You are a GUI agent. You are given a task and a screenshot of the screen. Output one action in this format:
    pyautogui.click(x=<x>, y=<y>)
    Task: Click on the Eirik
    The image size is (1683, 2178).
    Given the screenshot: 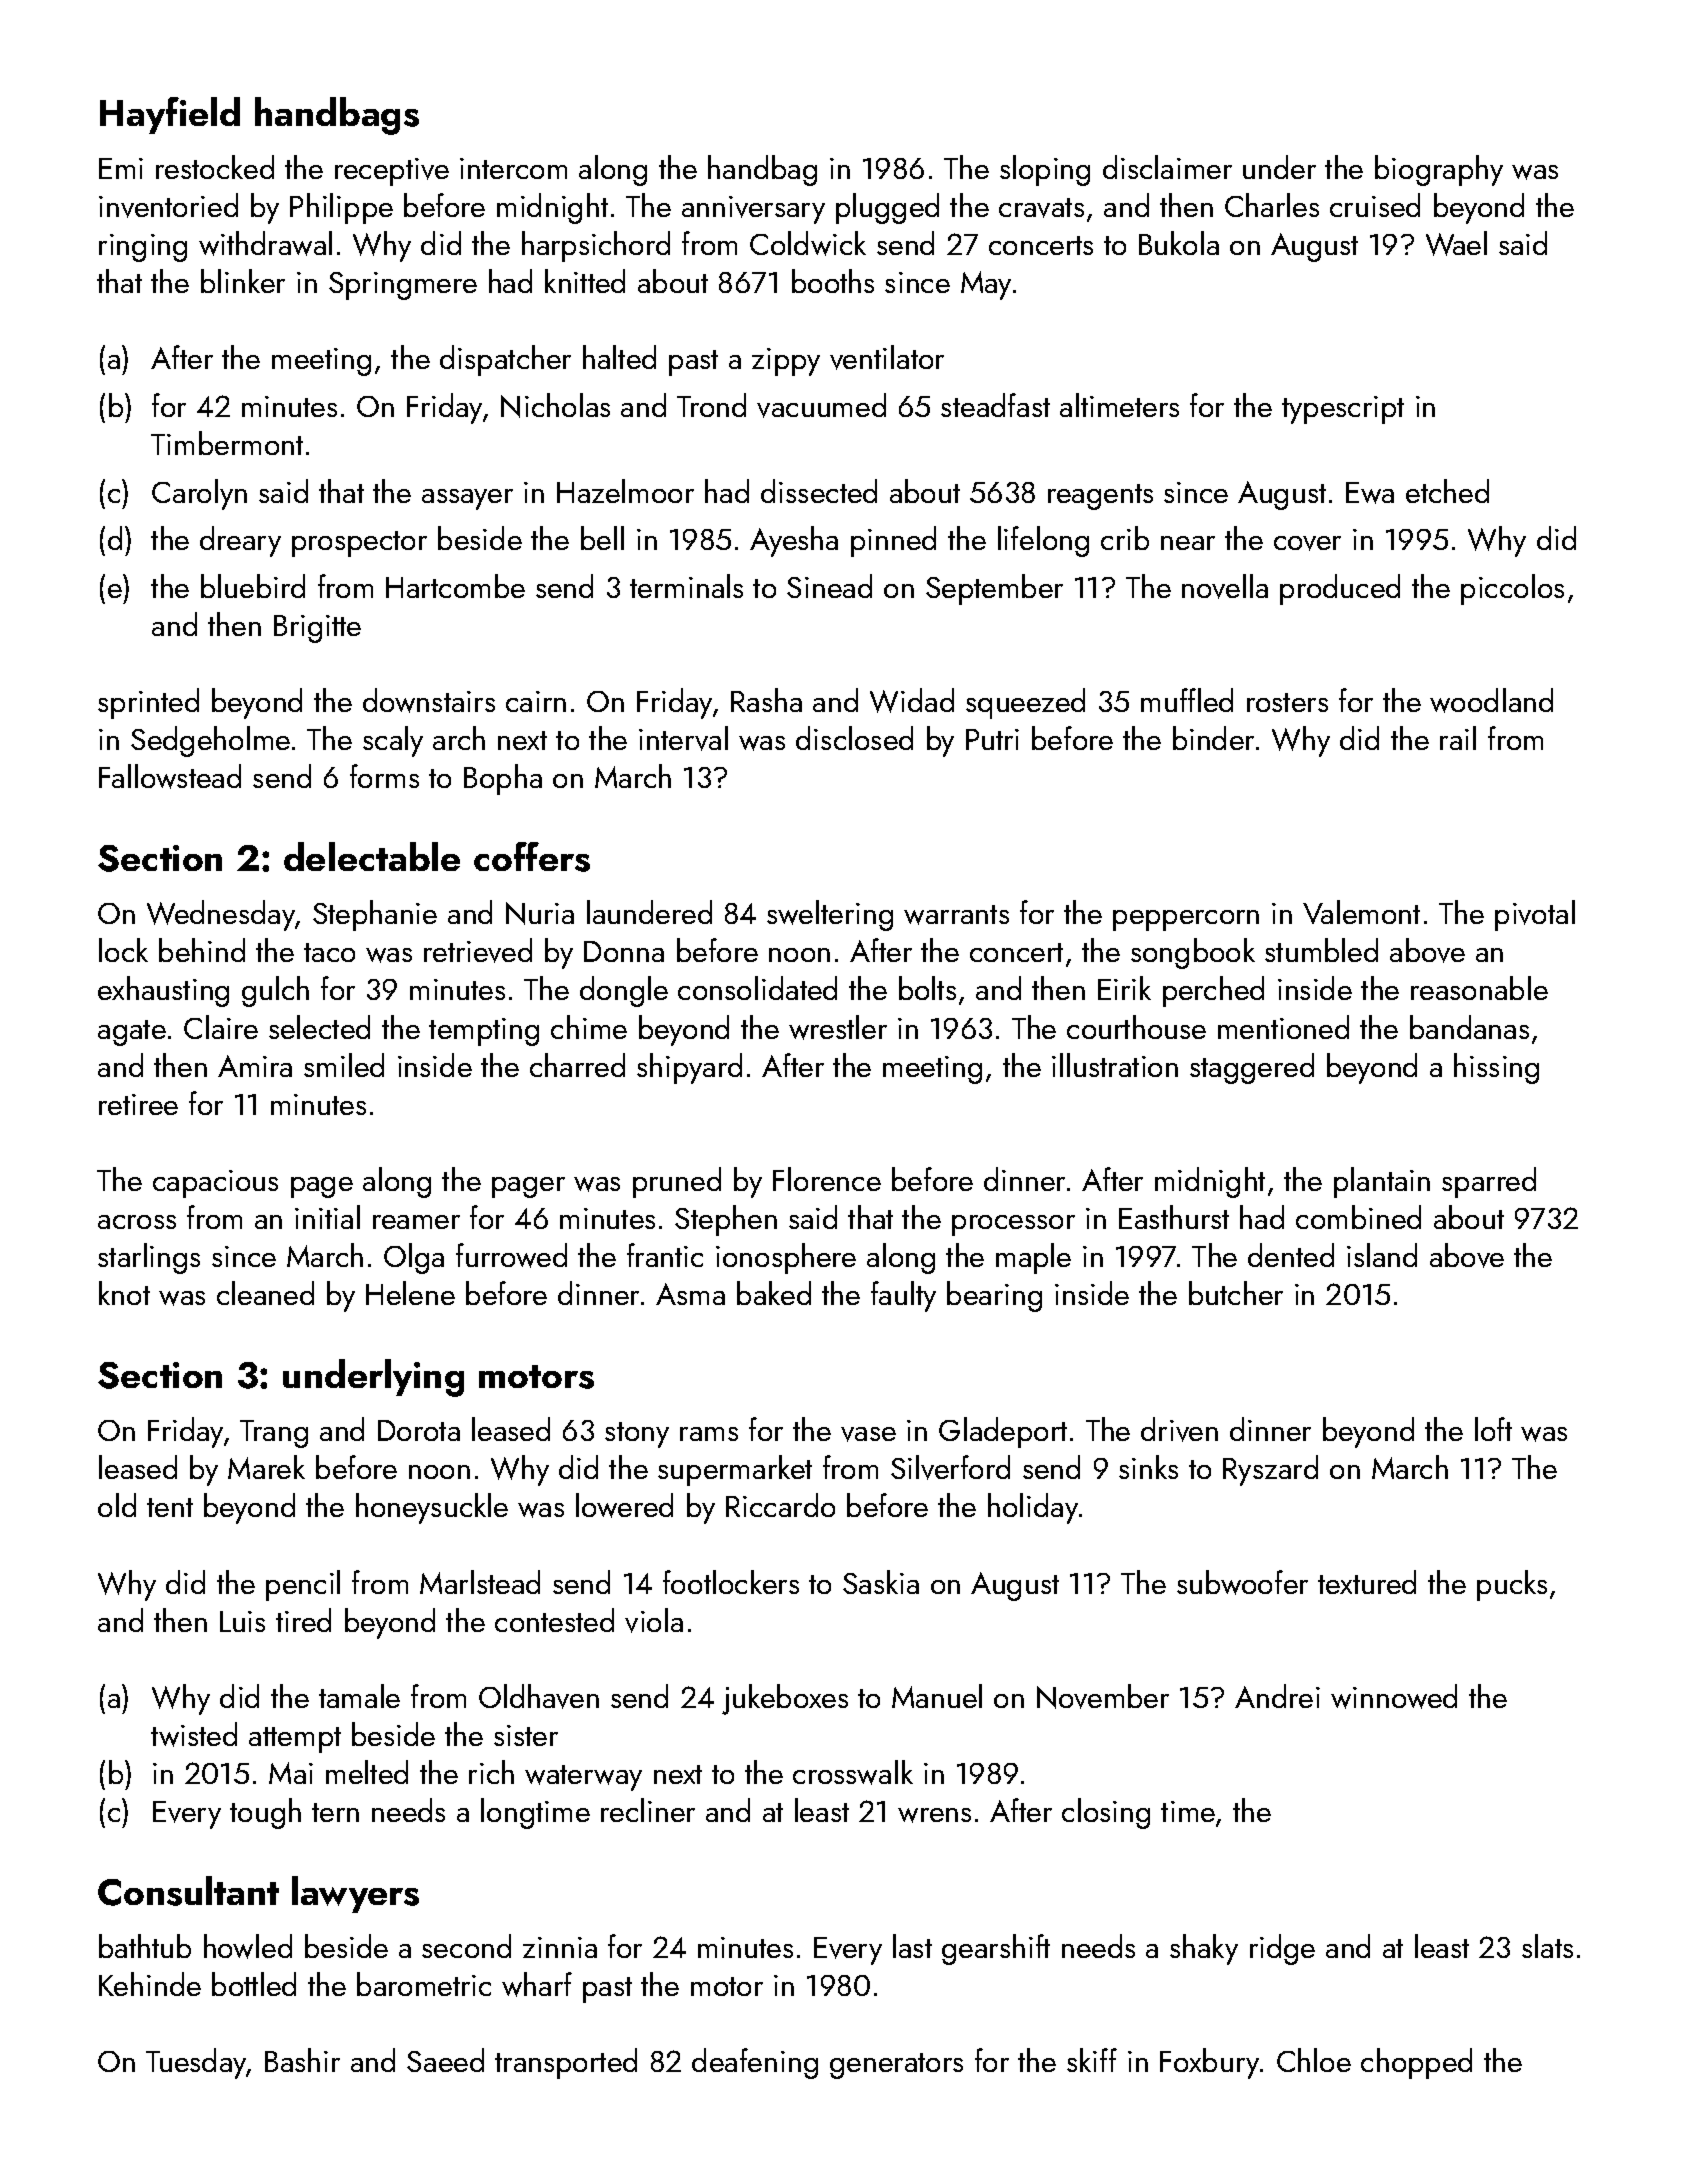 What is the action you would take?
    pyautogui.click(x=1124, y=988)
